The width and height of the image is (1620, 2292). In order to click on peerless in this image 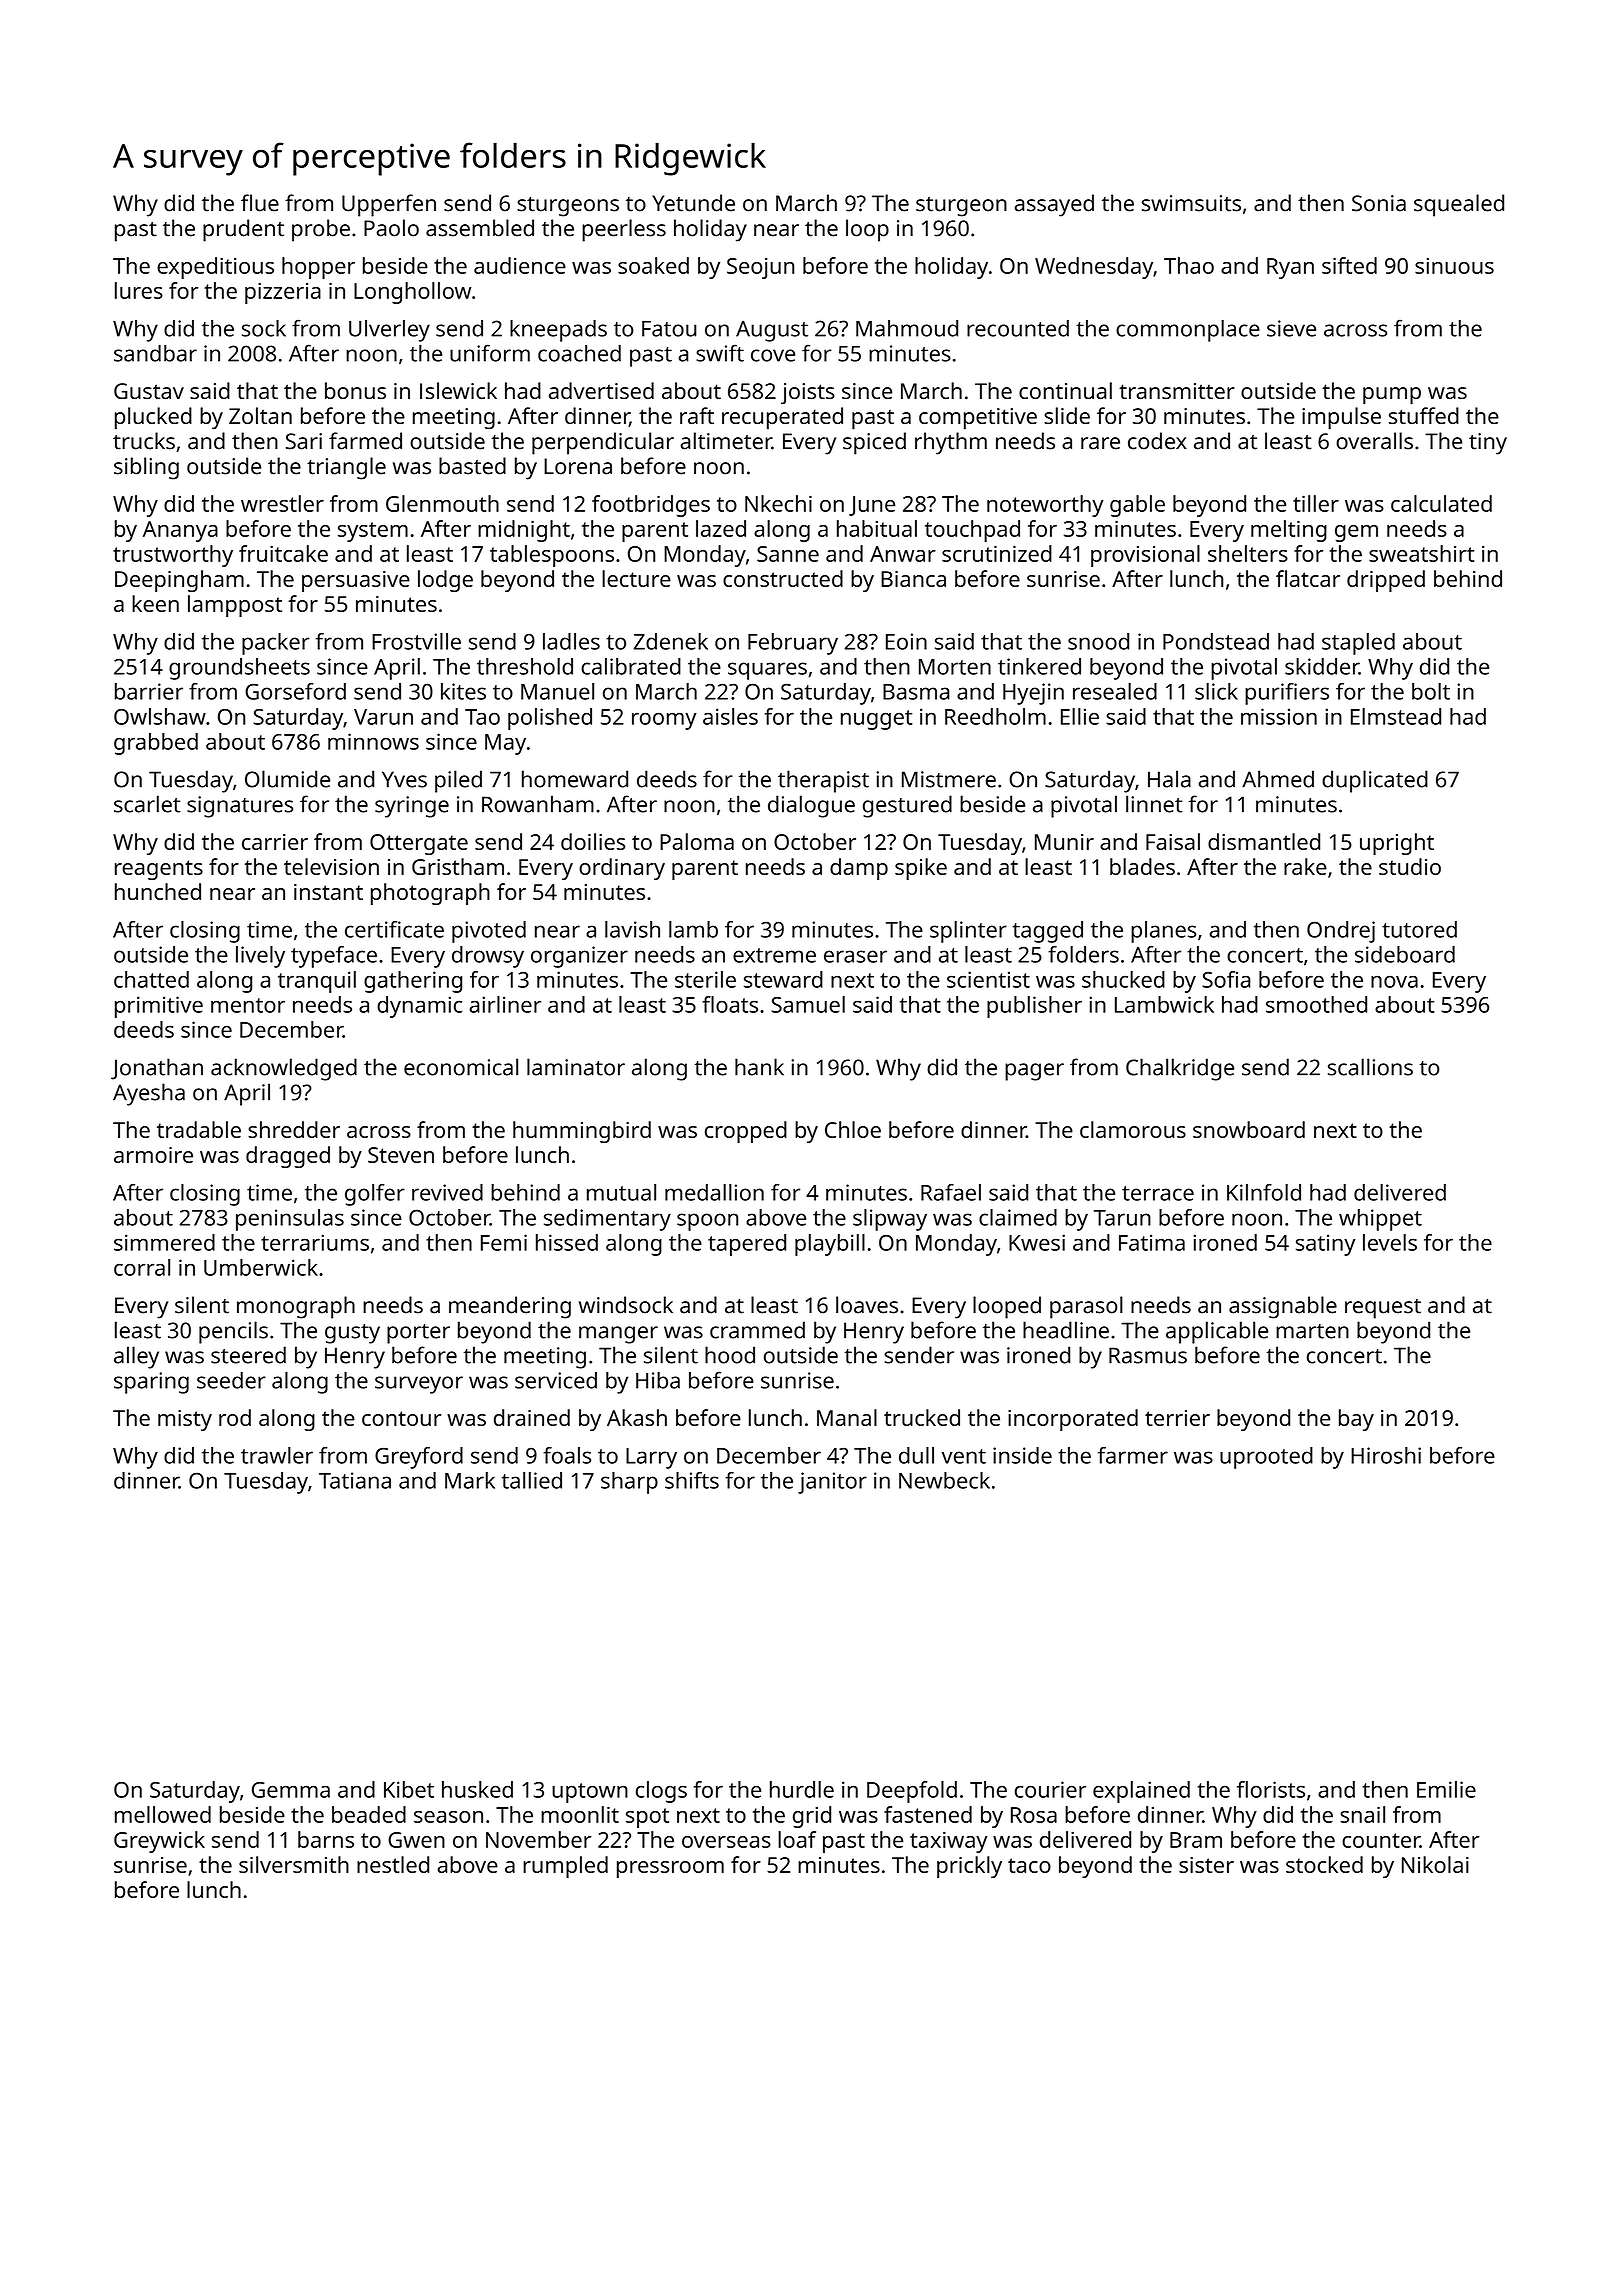, I will do `click(624, 230)`.
